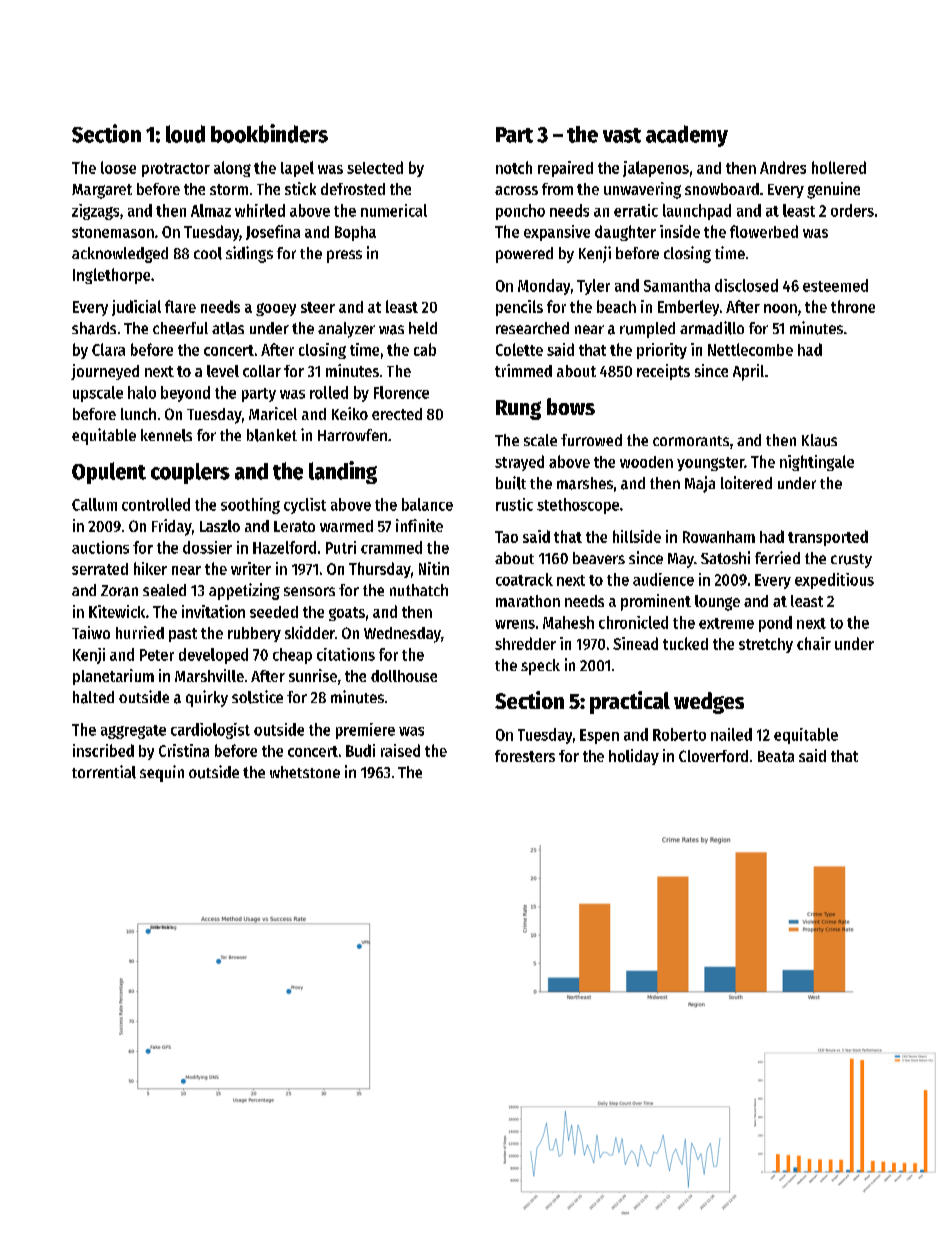 The image size is (952, 1233). I want to click on academy, so click(687, 136).
